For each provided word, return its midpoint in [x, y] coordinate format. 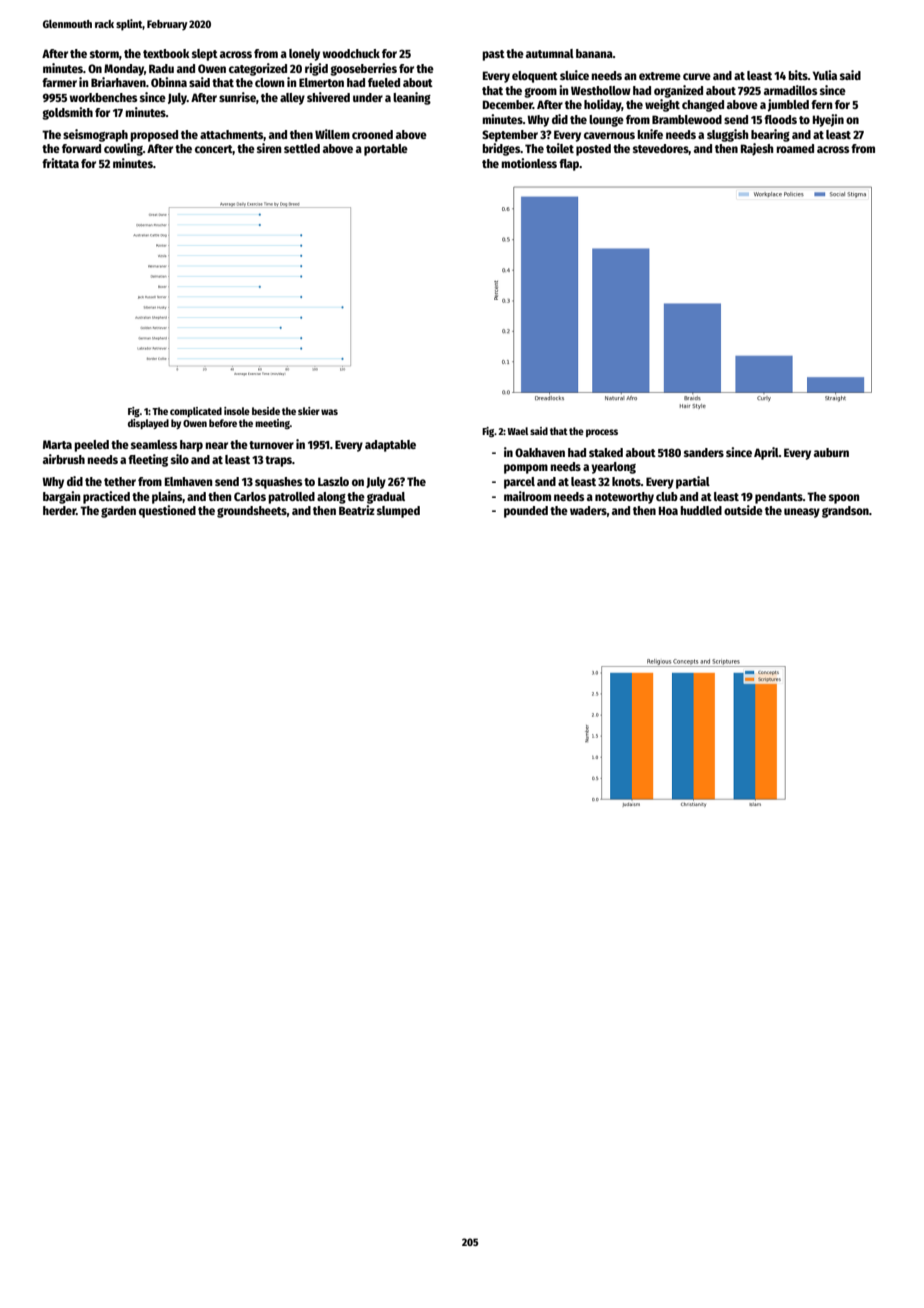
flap [569, 165]
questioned [167, 511]
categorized [258, 69]
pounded [526, 512]
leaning [412, 98]
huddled [701, 510]
